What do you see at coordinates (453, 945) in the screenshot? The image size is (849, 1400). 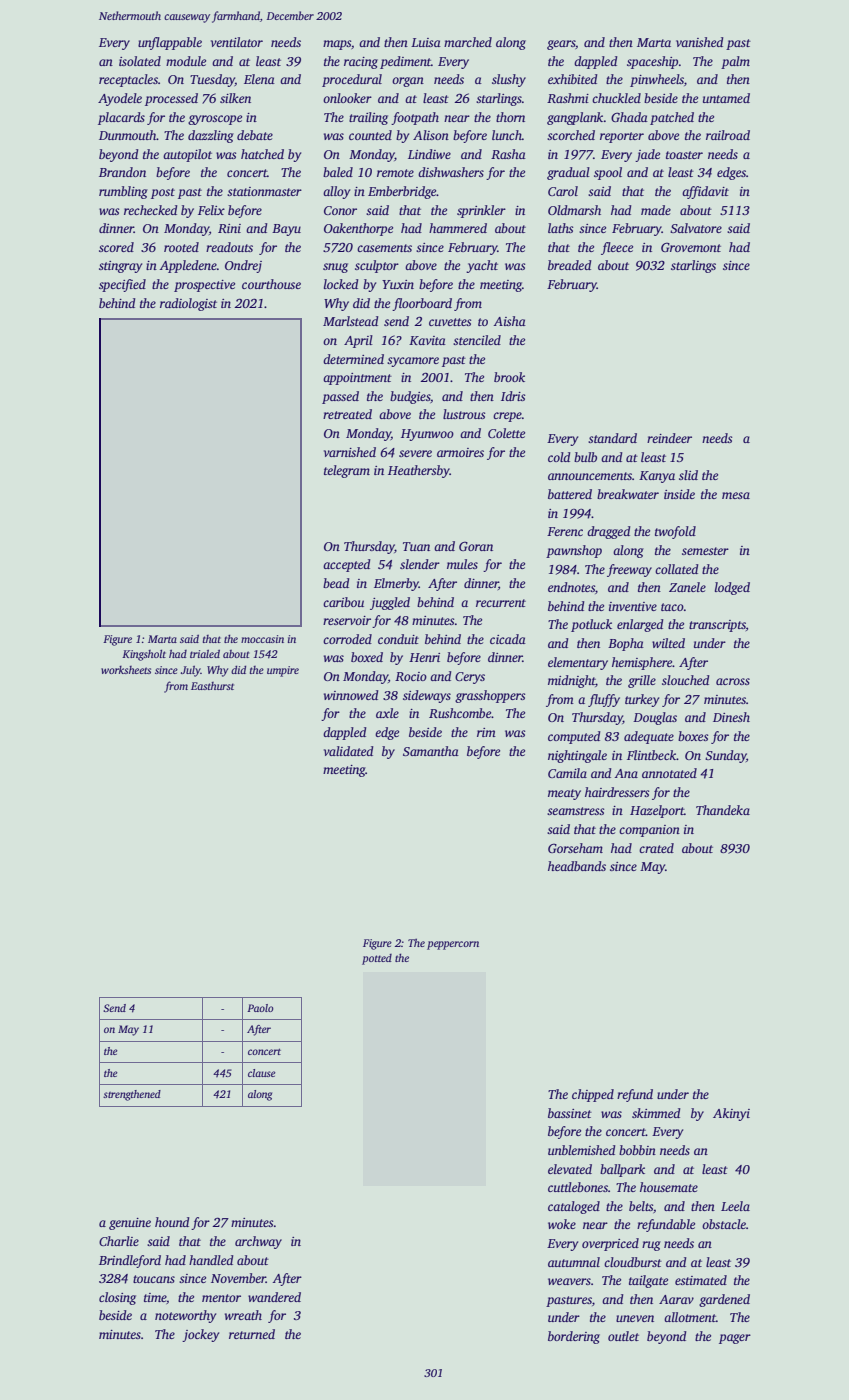 I see `peppercorn` at bounding box center [453, 945].
